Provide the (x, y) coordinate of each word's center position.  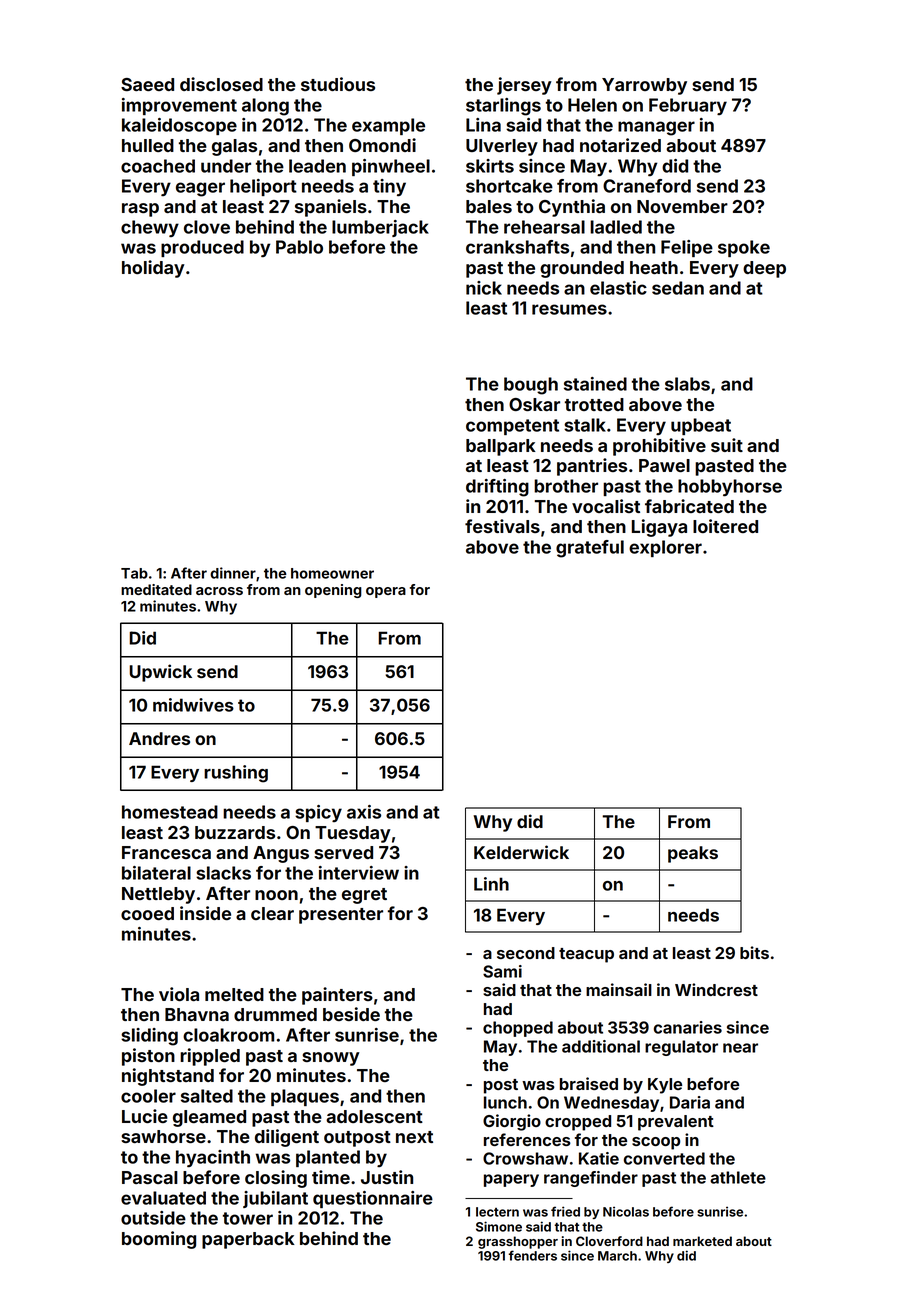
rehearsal (544, 227)
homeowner (332, 573)
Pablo (299, 247)
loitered (725, 526)
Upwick (161, 673)
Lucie (145, 1116)
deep (764, 269)
